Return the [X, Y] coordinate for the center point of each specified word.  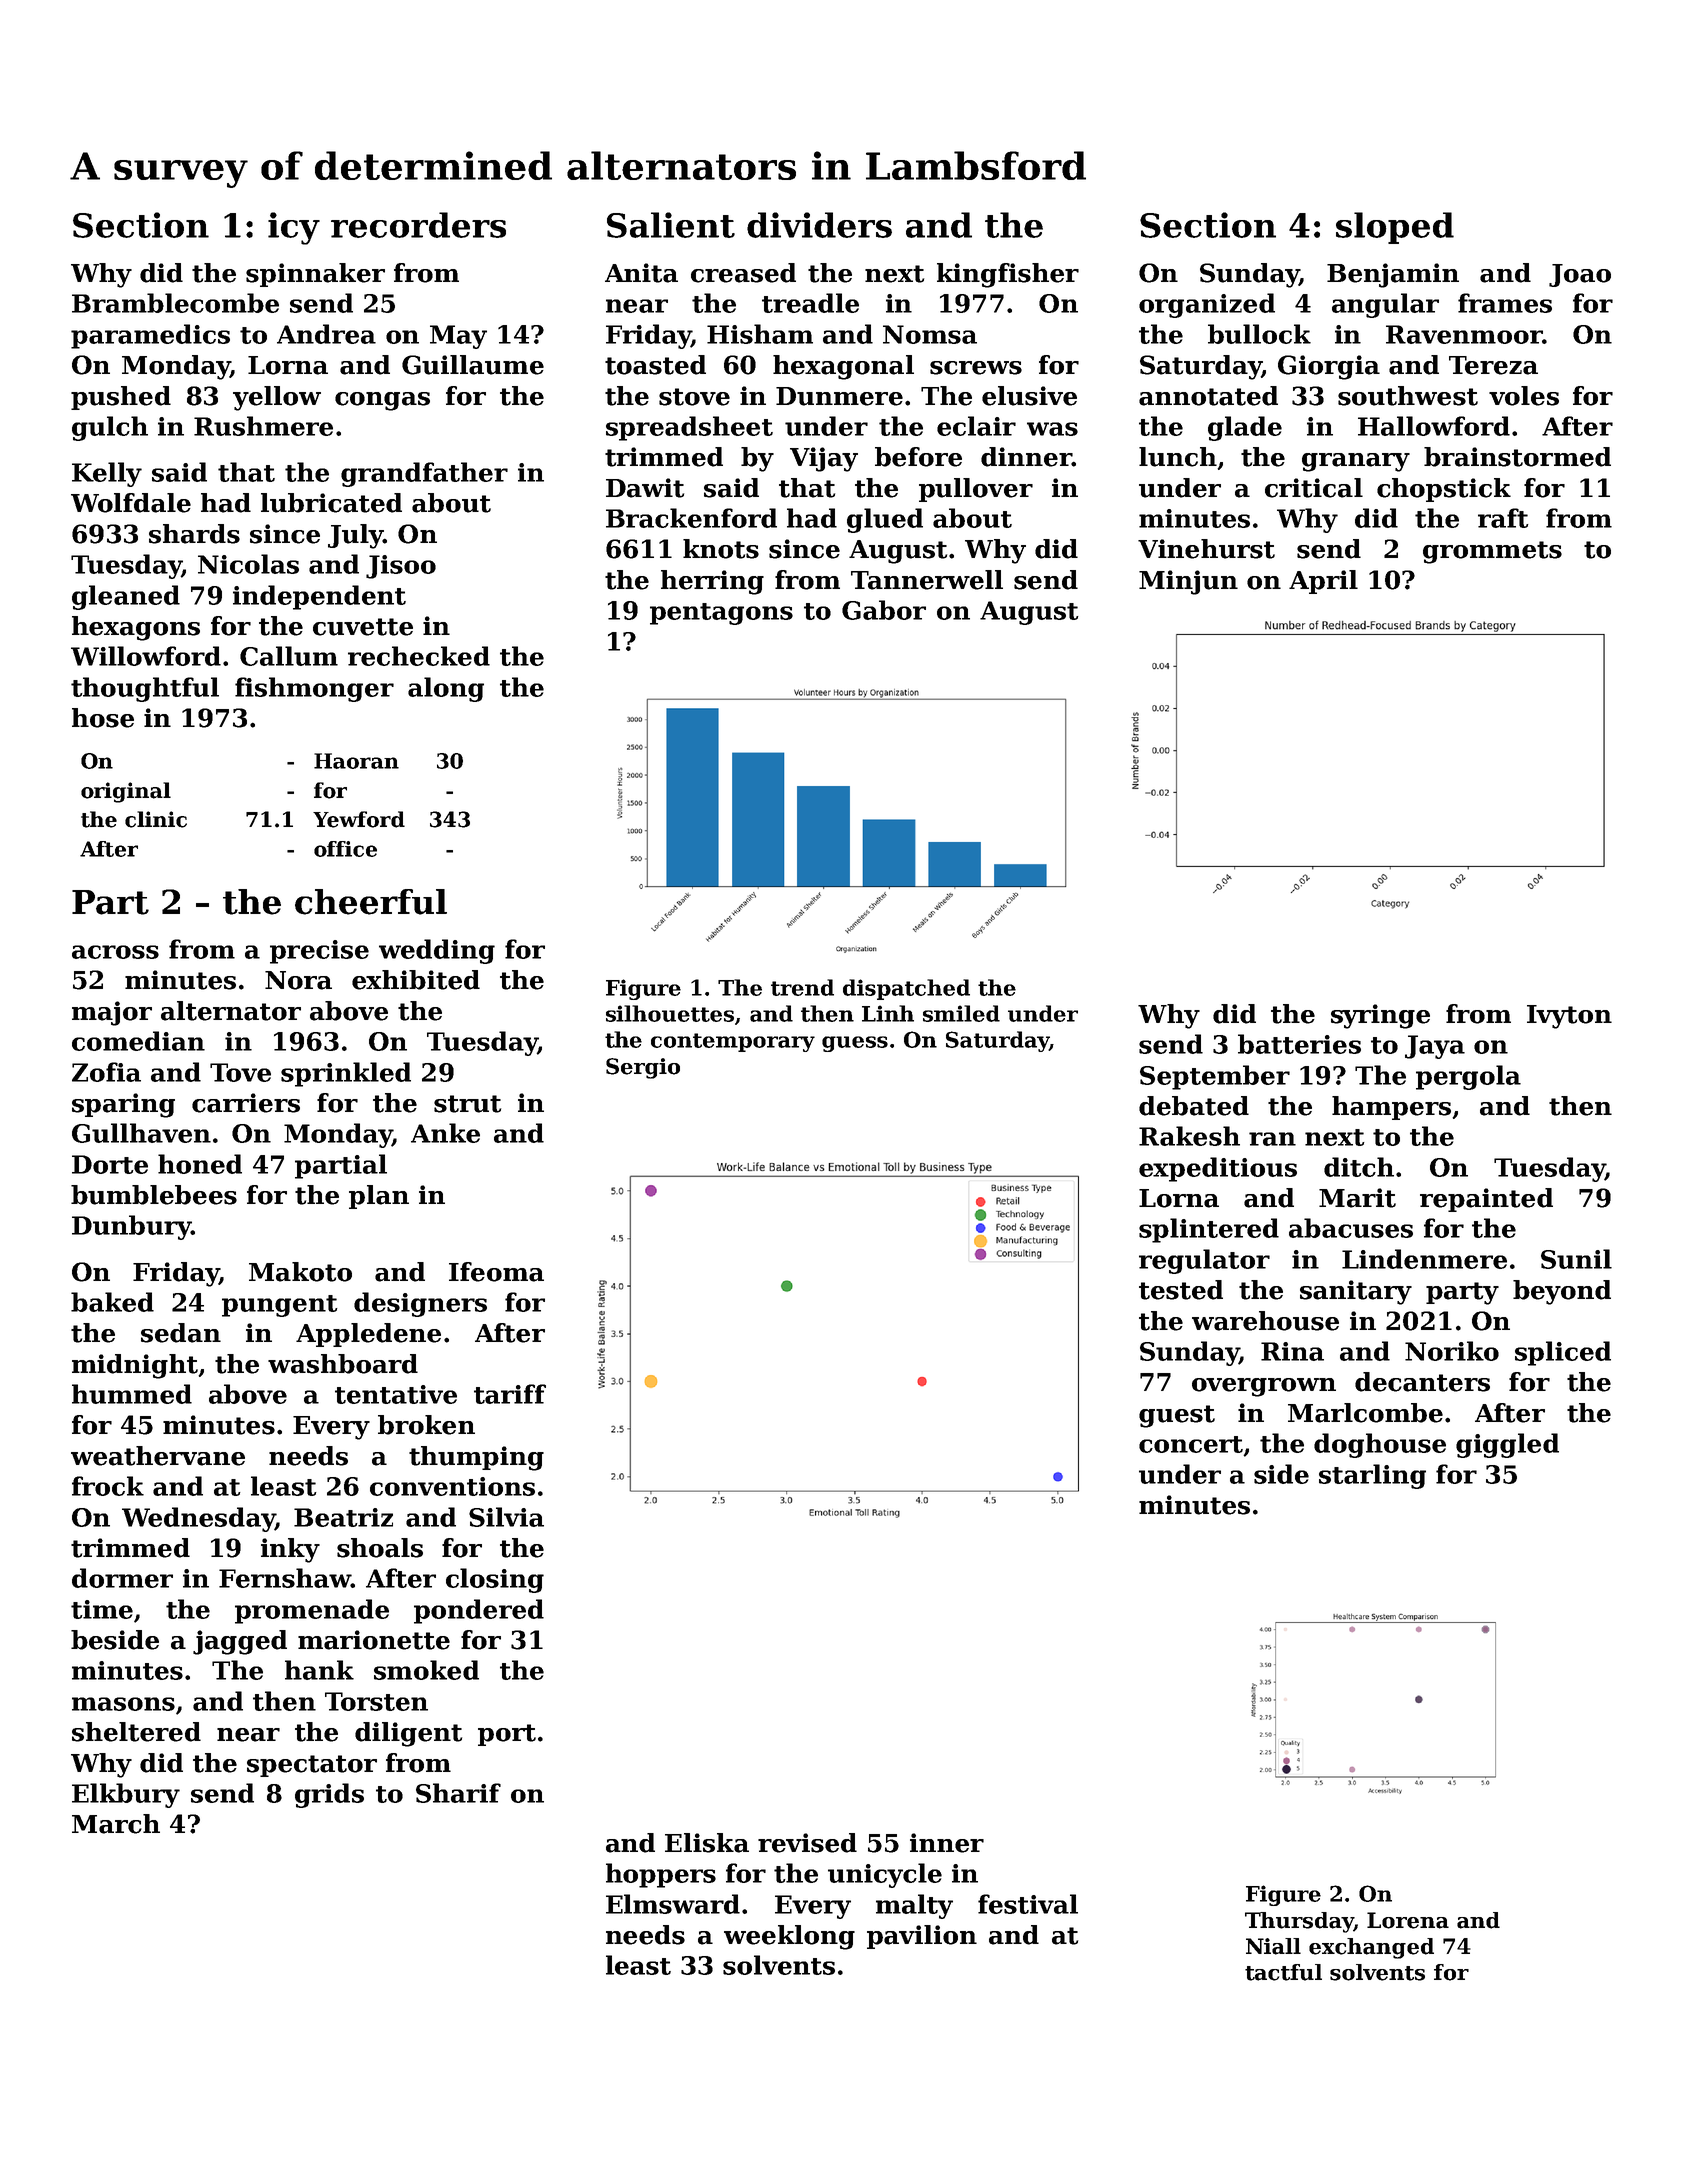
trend [802, 987]
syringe [1380, 1016]
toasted [655, 365]
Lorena [1408, 1920]
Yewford [359, 819]
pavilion [922, 1937]
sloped [1395, 228]
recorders [418, 225]
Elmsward [673, 1904]
